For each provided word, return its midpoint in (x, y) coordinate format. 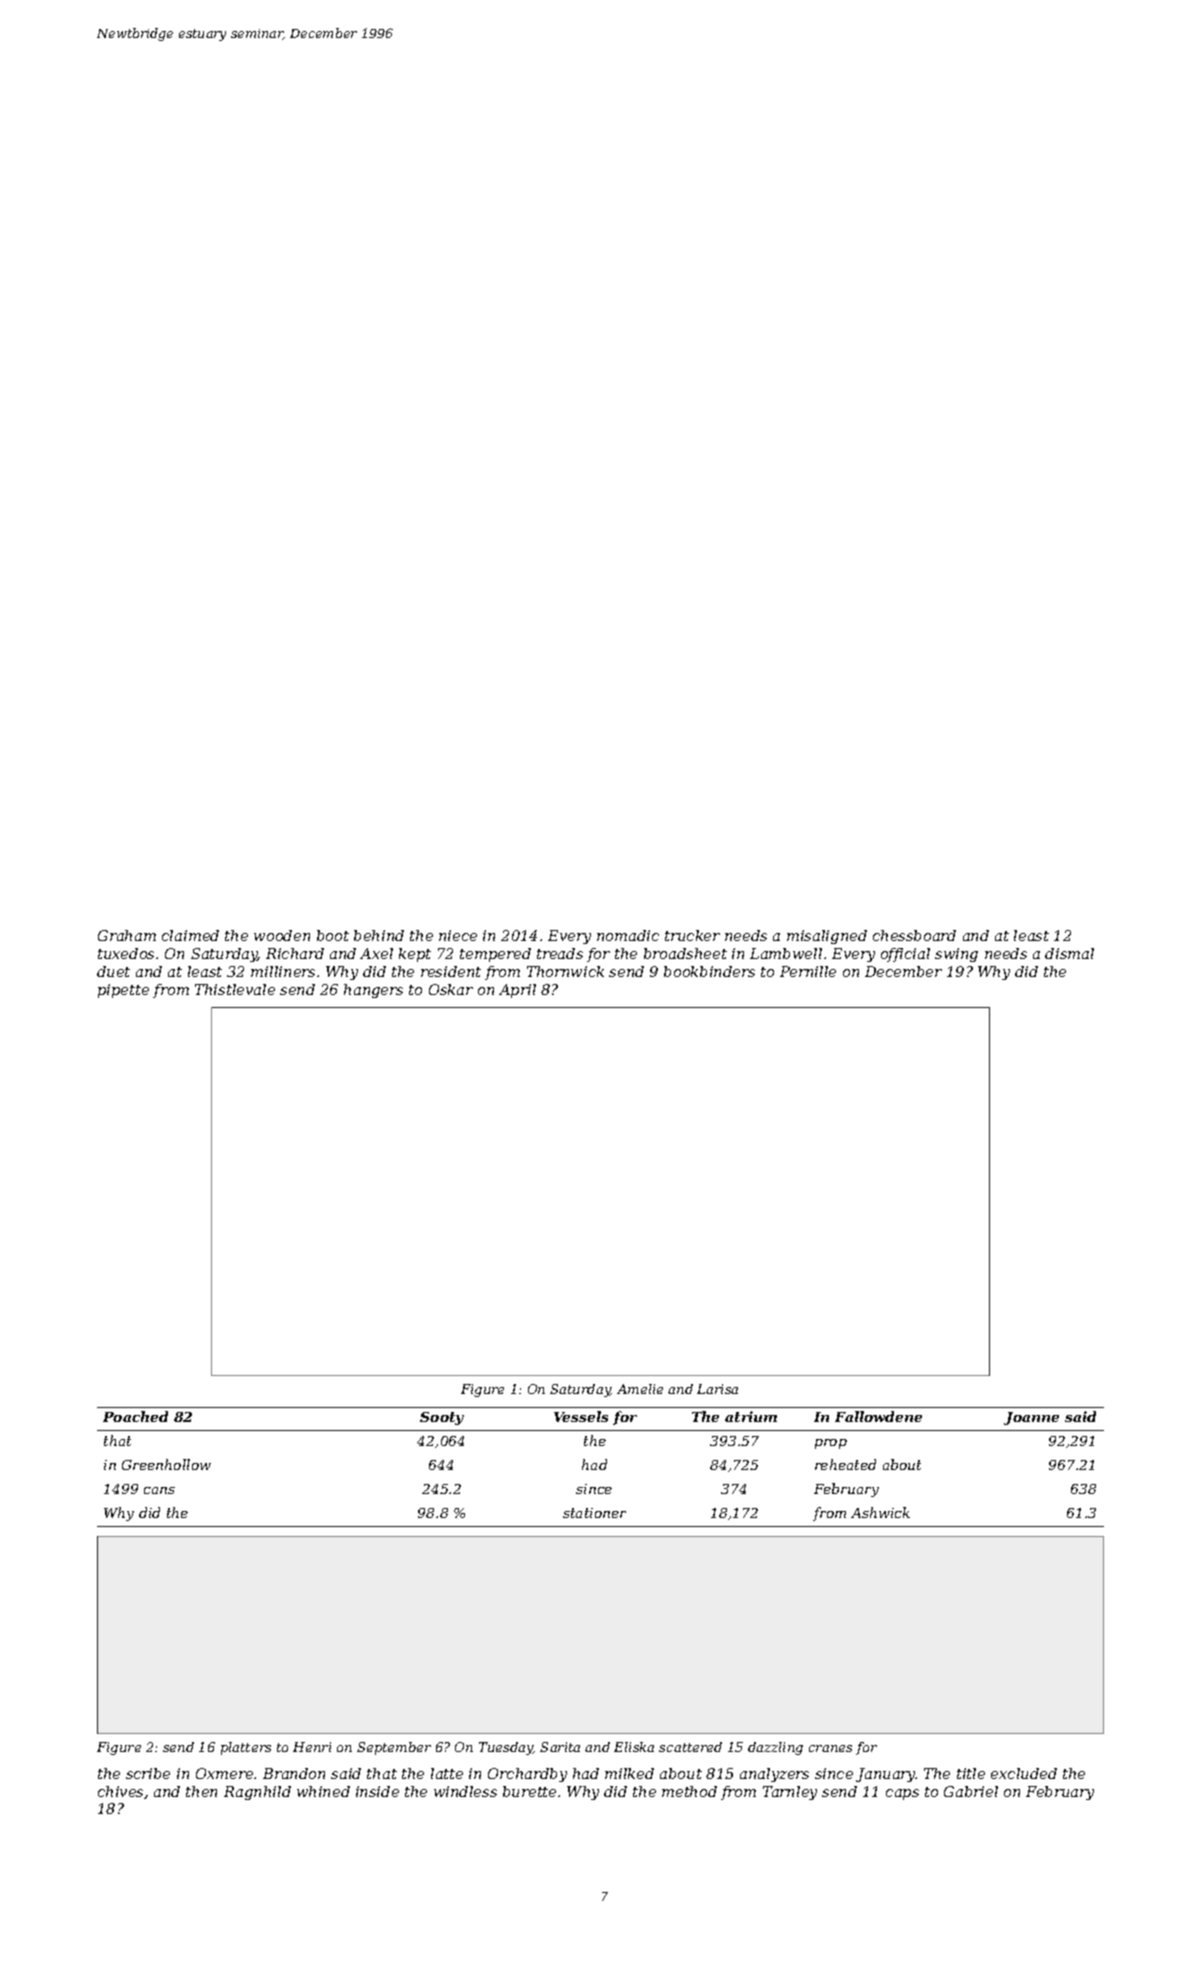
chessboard (914, 935)
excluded (1024, 1773)
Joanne (1031, 1418)
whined (323, 1791)
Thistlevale (235, 989)
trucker (692, 935)
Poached (135, 1416)
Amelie (640, 1389)
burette (529, 1791)
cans (159, 1490)
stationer (594, 1513)
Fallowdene (878, 1416)
